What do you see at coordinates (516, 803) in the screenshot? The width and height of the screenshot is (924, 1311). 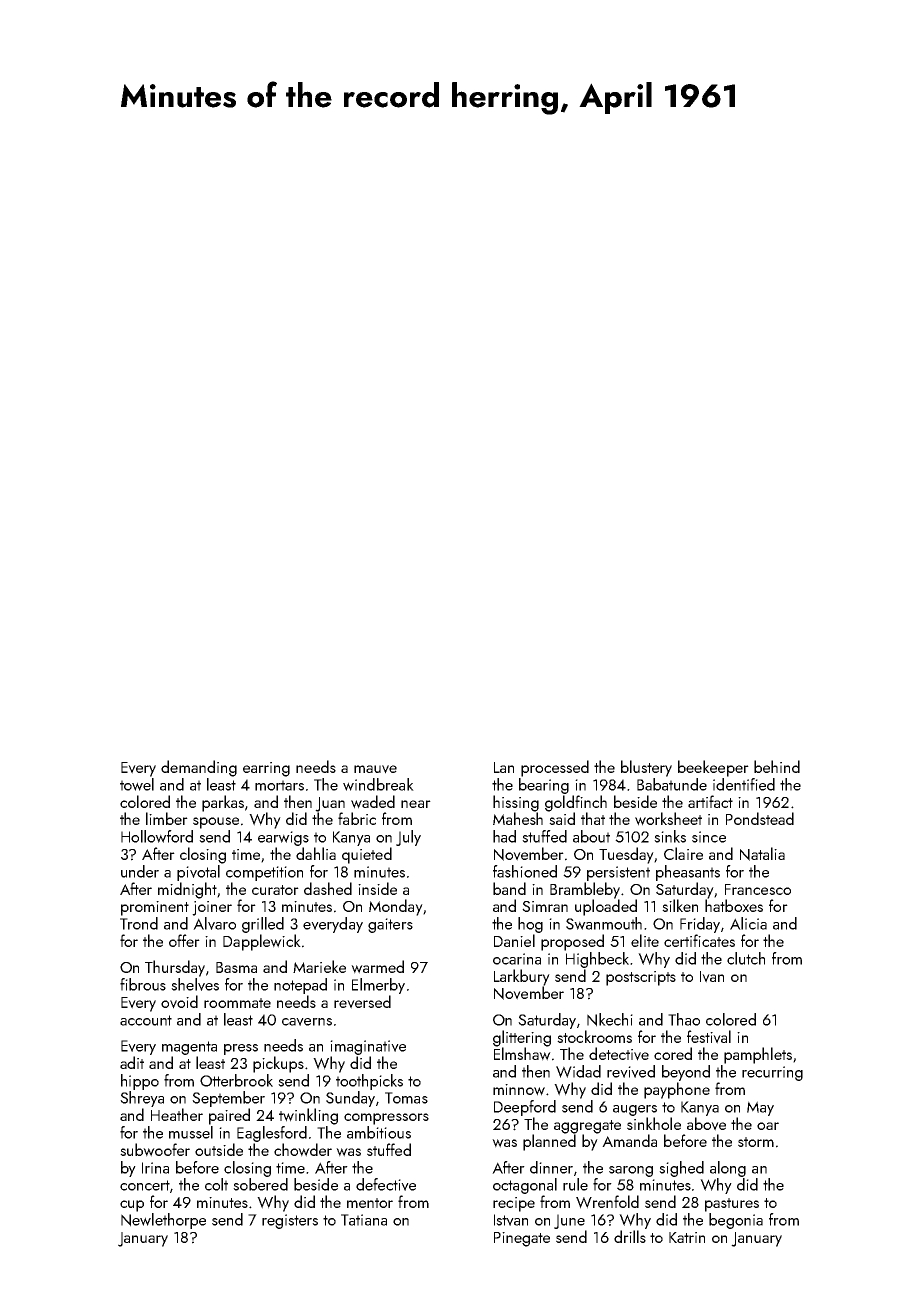 I see `hissing` at bounding box center [516, 803].
